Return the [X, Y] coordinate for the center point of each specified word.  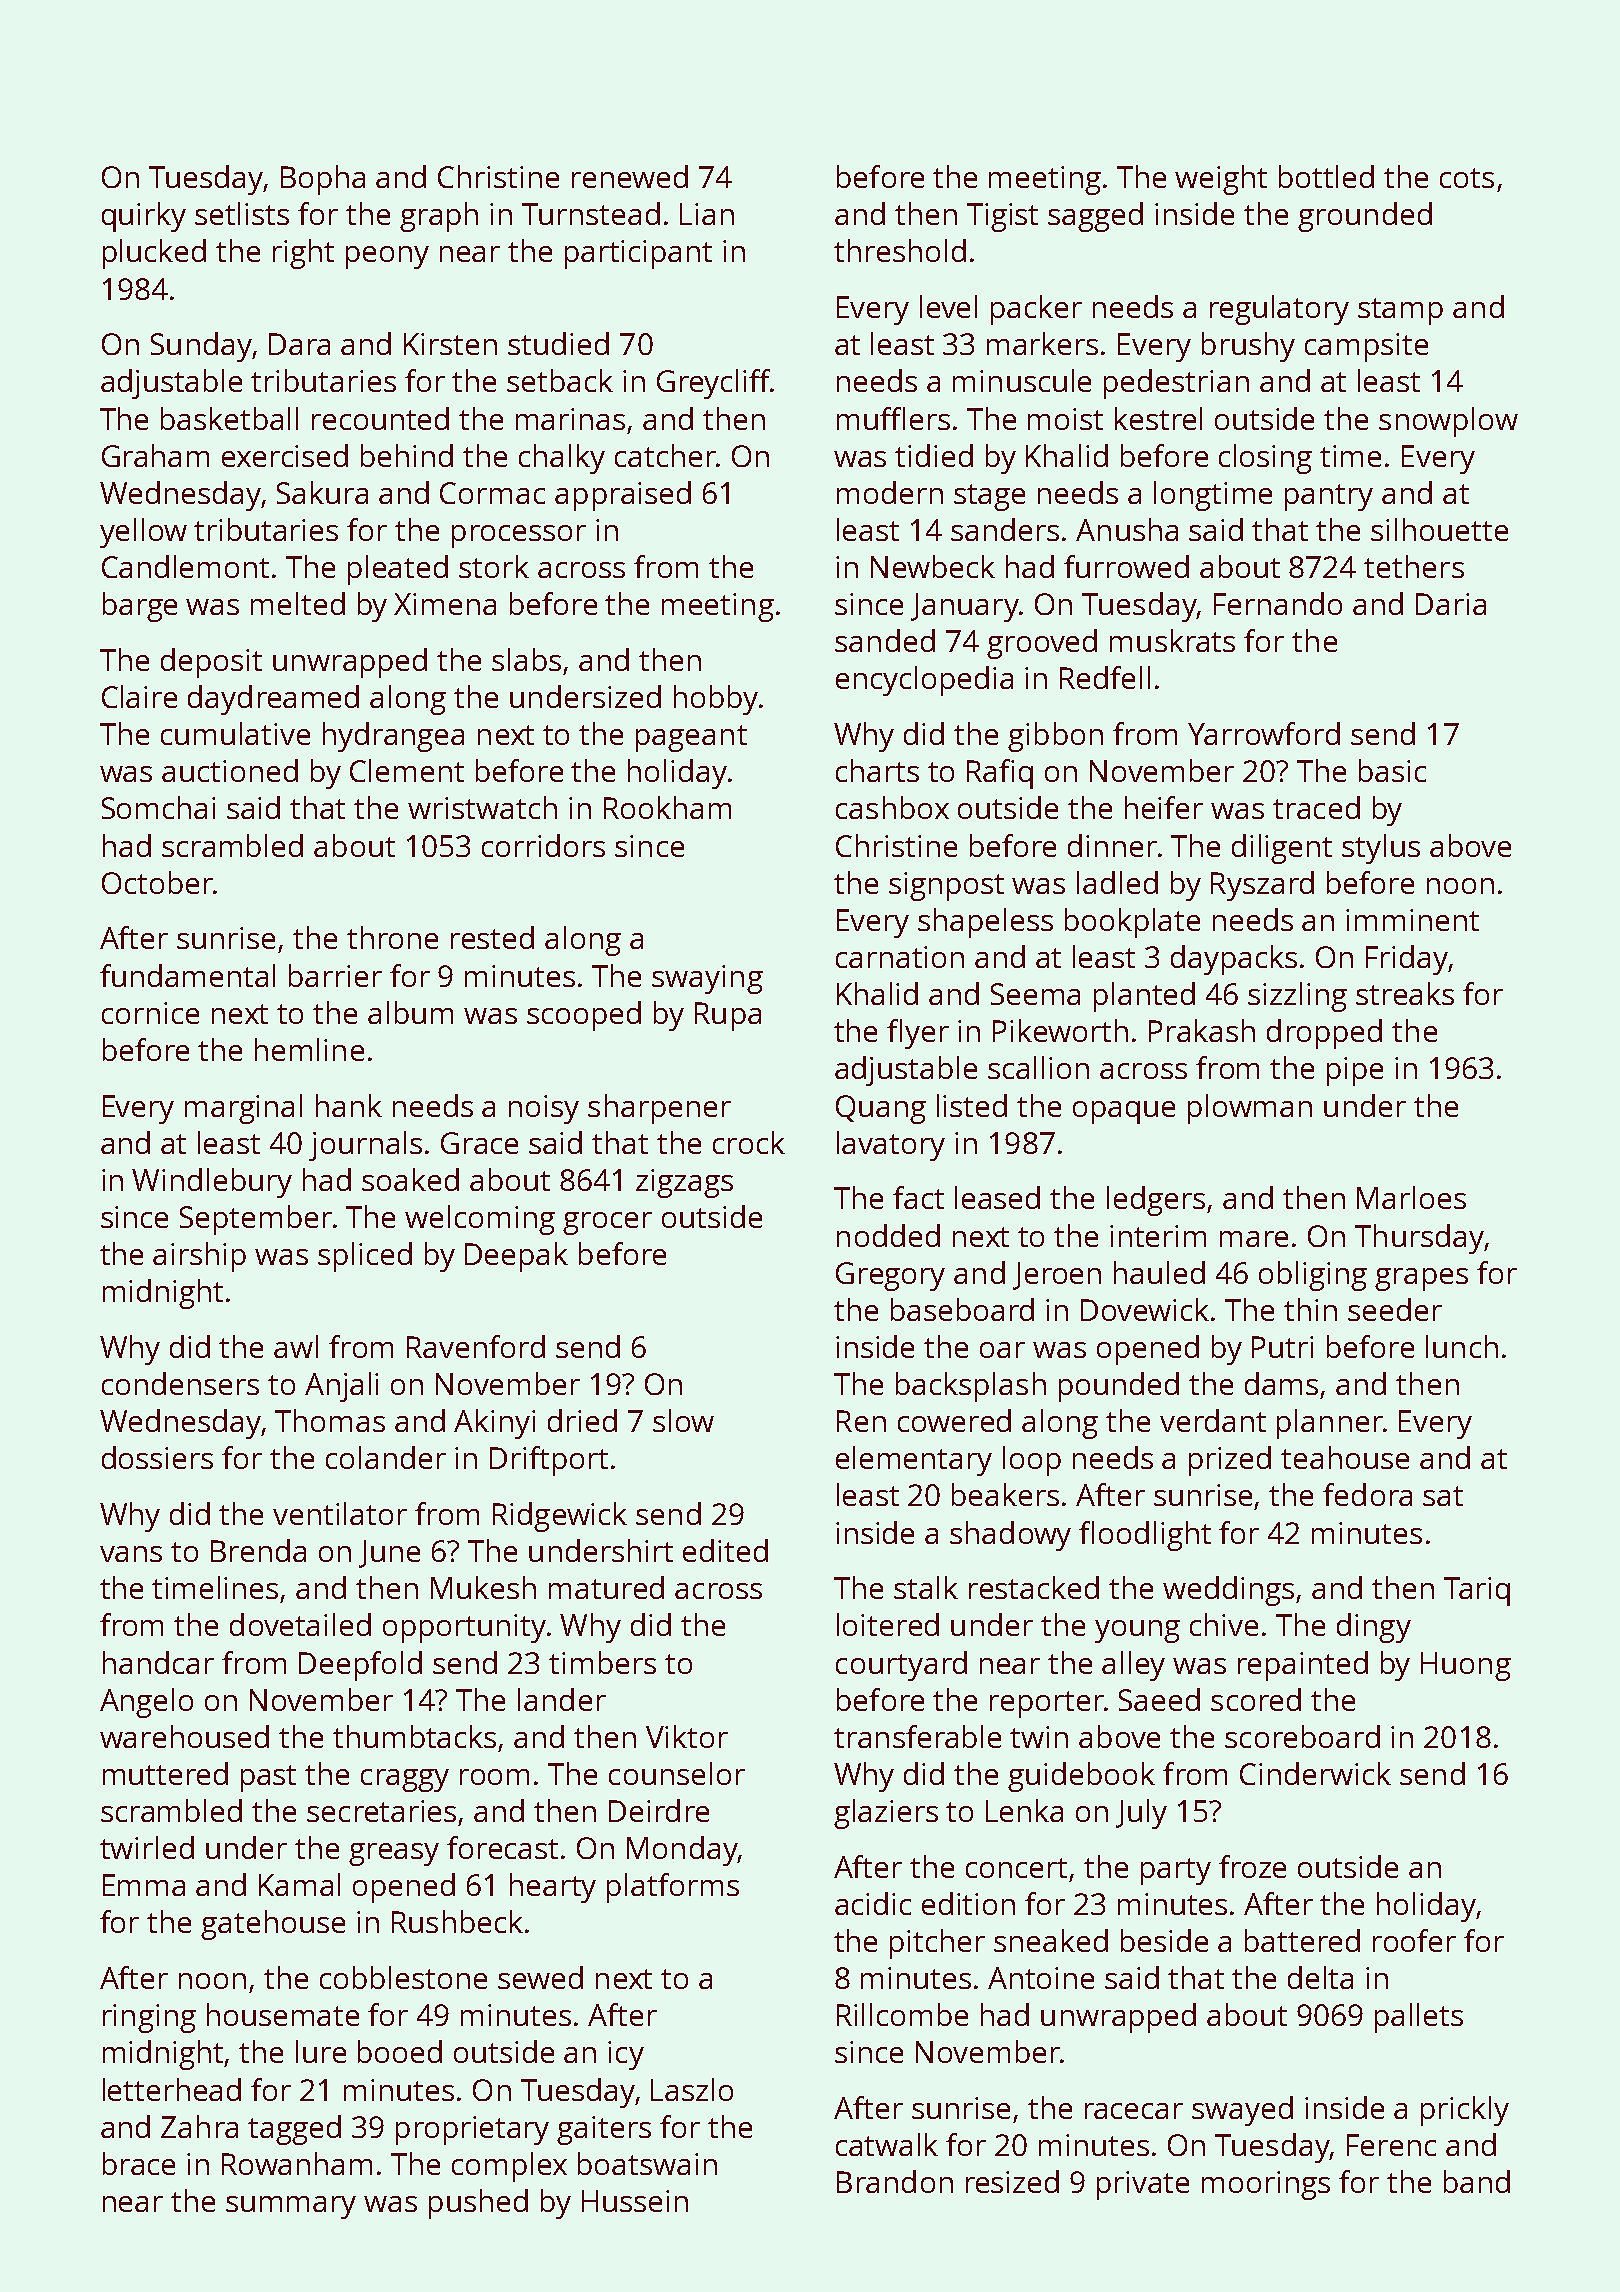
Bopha [323, 180]
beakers [1005, 1494]
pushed [478, 2204]
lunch [1462, 1346]
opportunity [464, 1628]
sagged [1095, 217]
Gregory [890, 1276]
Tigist [1002, 217]
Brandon [895, 2181]
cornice [150, 1013]
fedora [1367, 1494]
